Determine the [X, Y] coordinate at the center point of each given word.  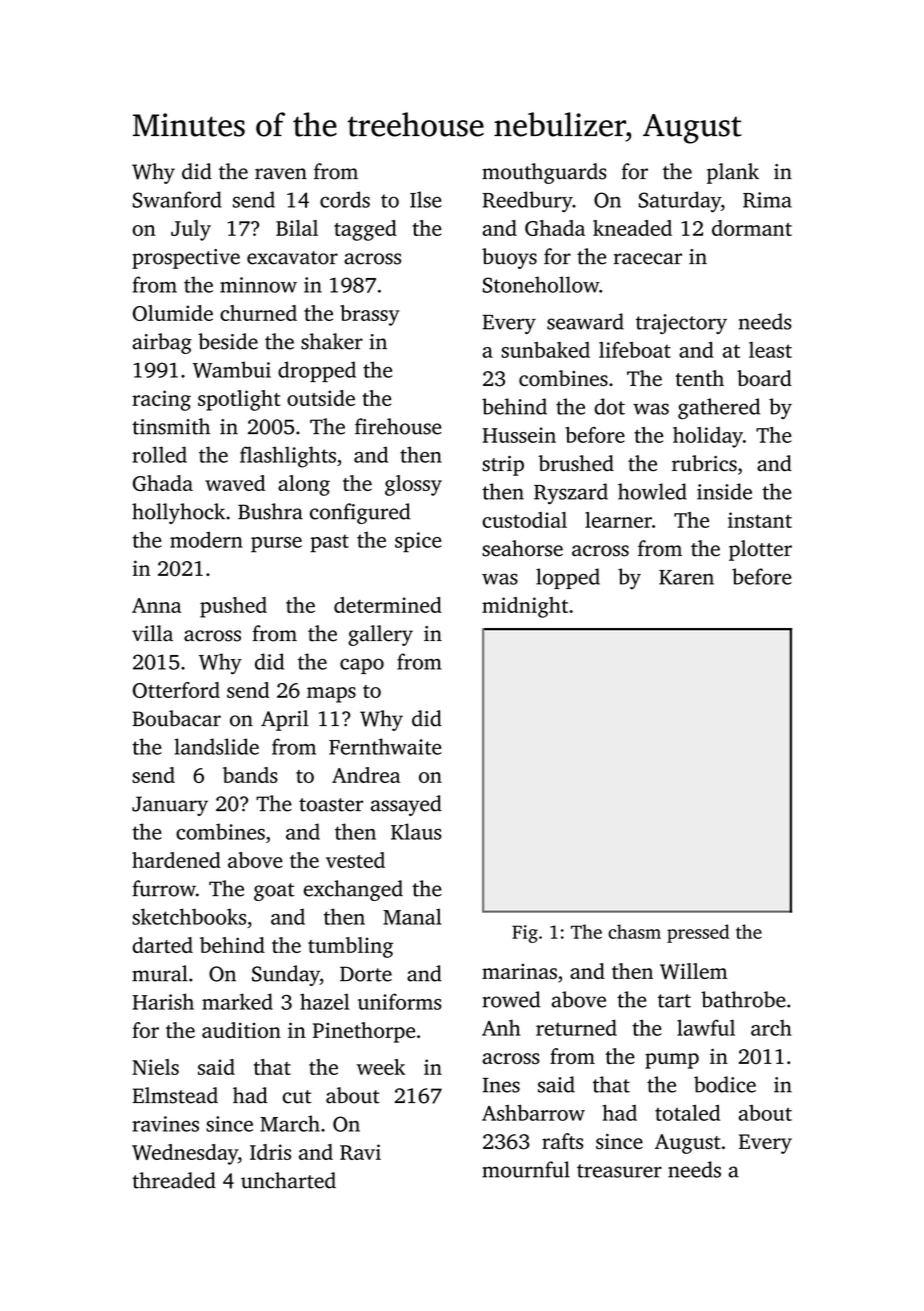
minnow [258, 285]
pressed [698, 933]
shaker [332, 341]
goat [274, 892]
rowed [511, 999]
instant [760, 520]
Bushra [270, 511]
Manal [412, 916]
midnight [525, 607]
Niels [155, 1067]
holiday [708, 437]
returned [576, 1027]
